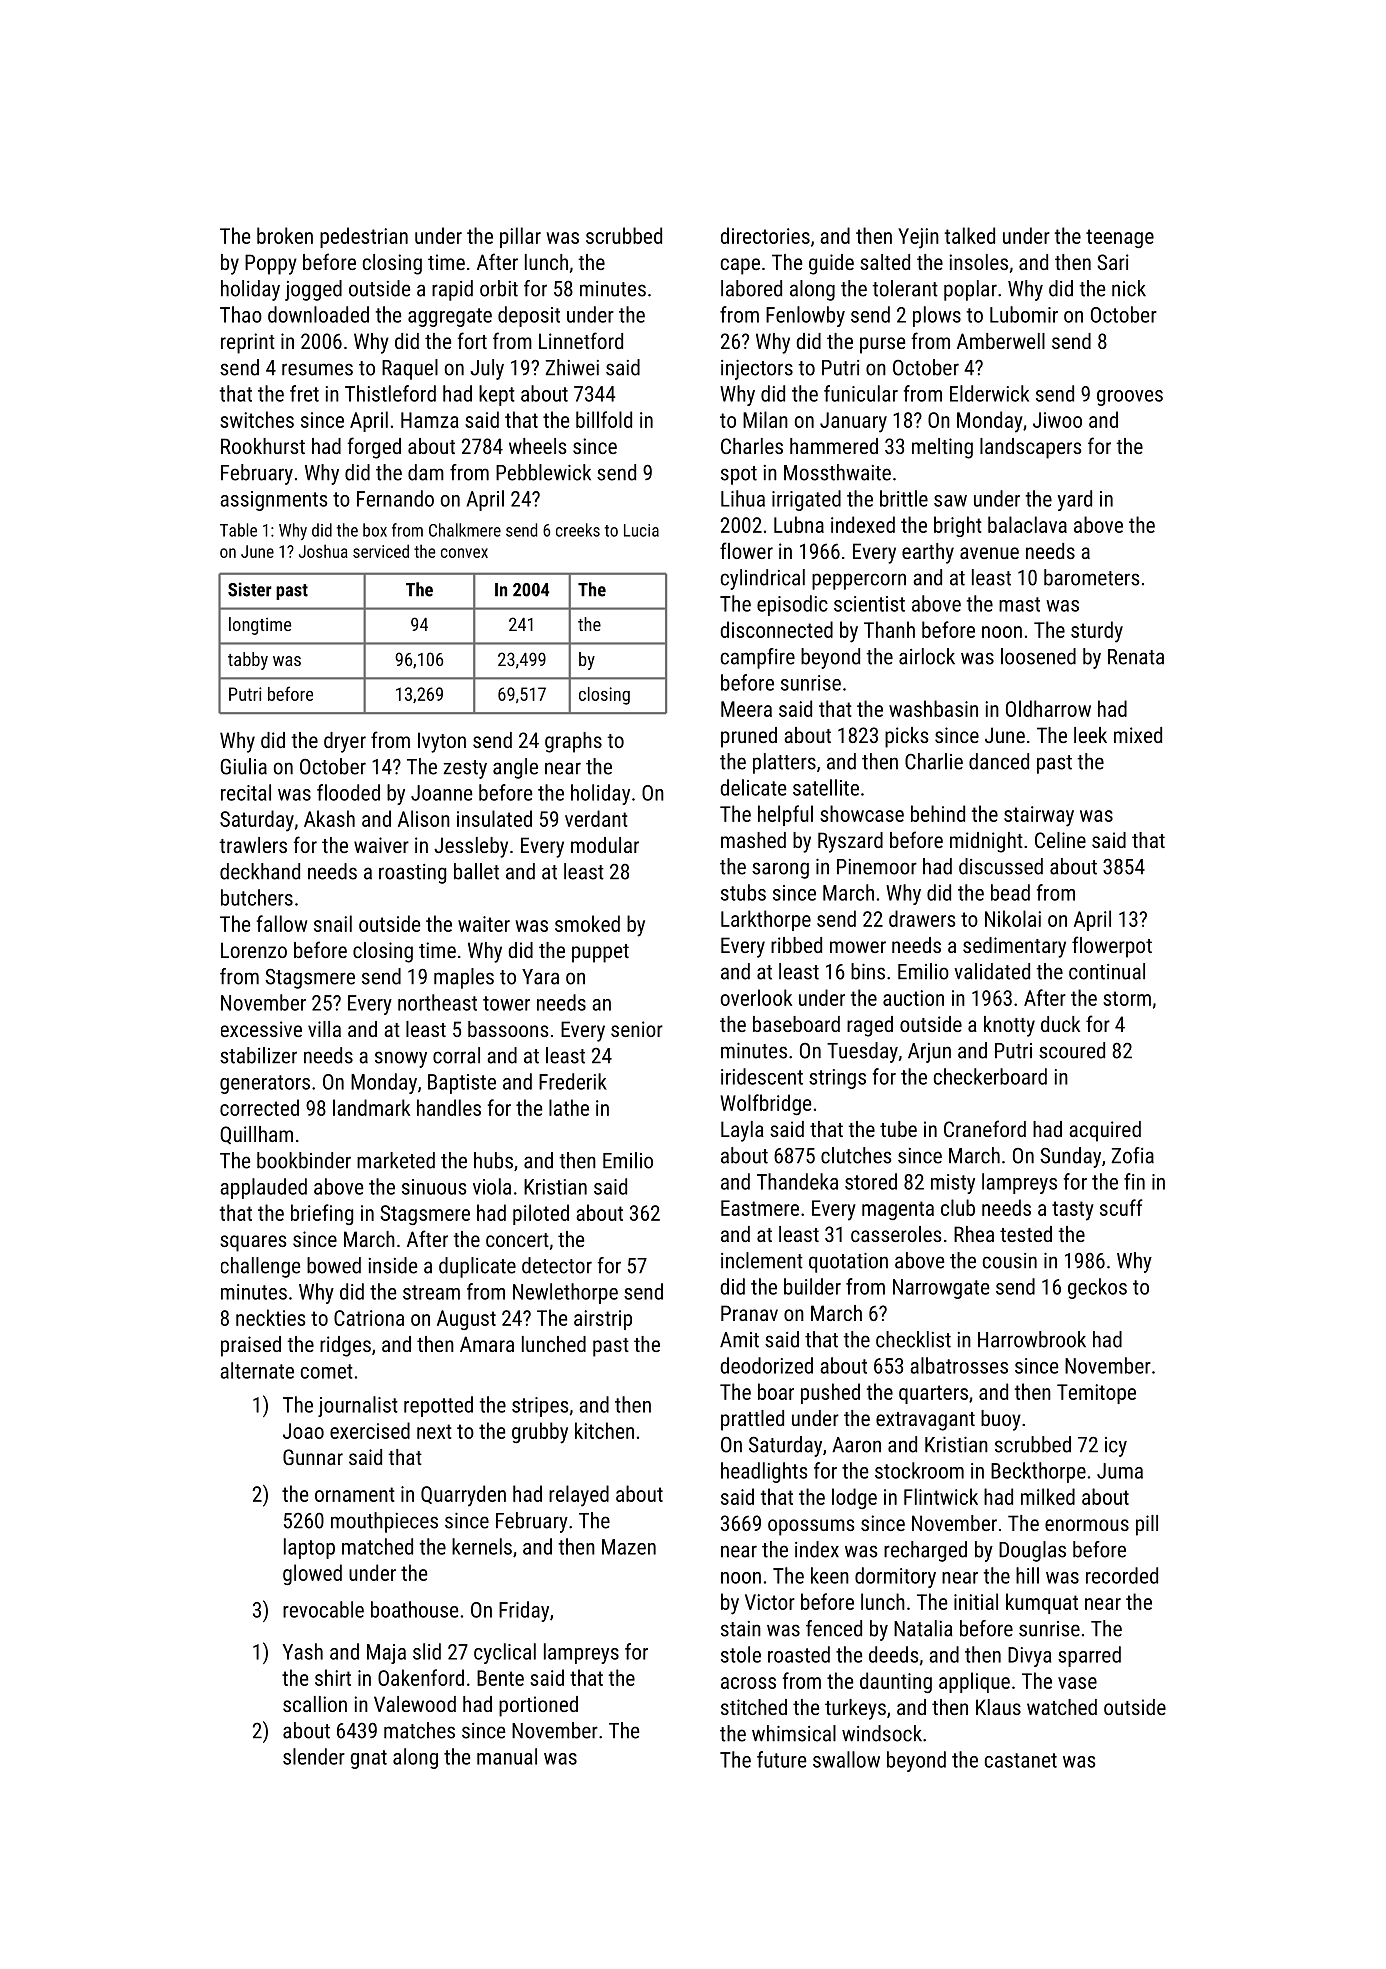 The image size is (1386, 1969). I want to click on next, so click(434, 1431).
